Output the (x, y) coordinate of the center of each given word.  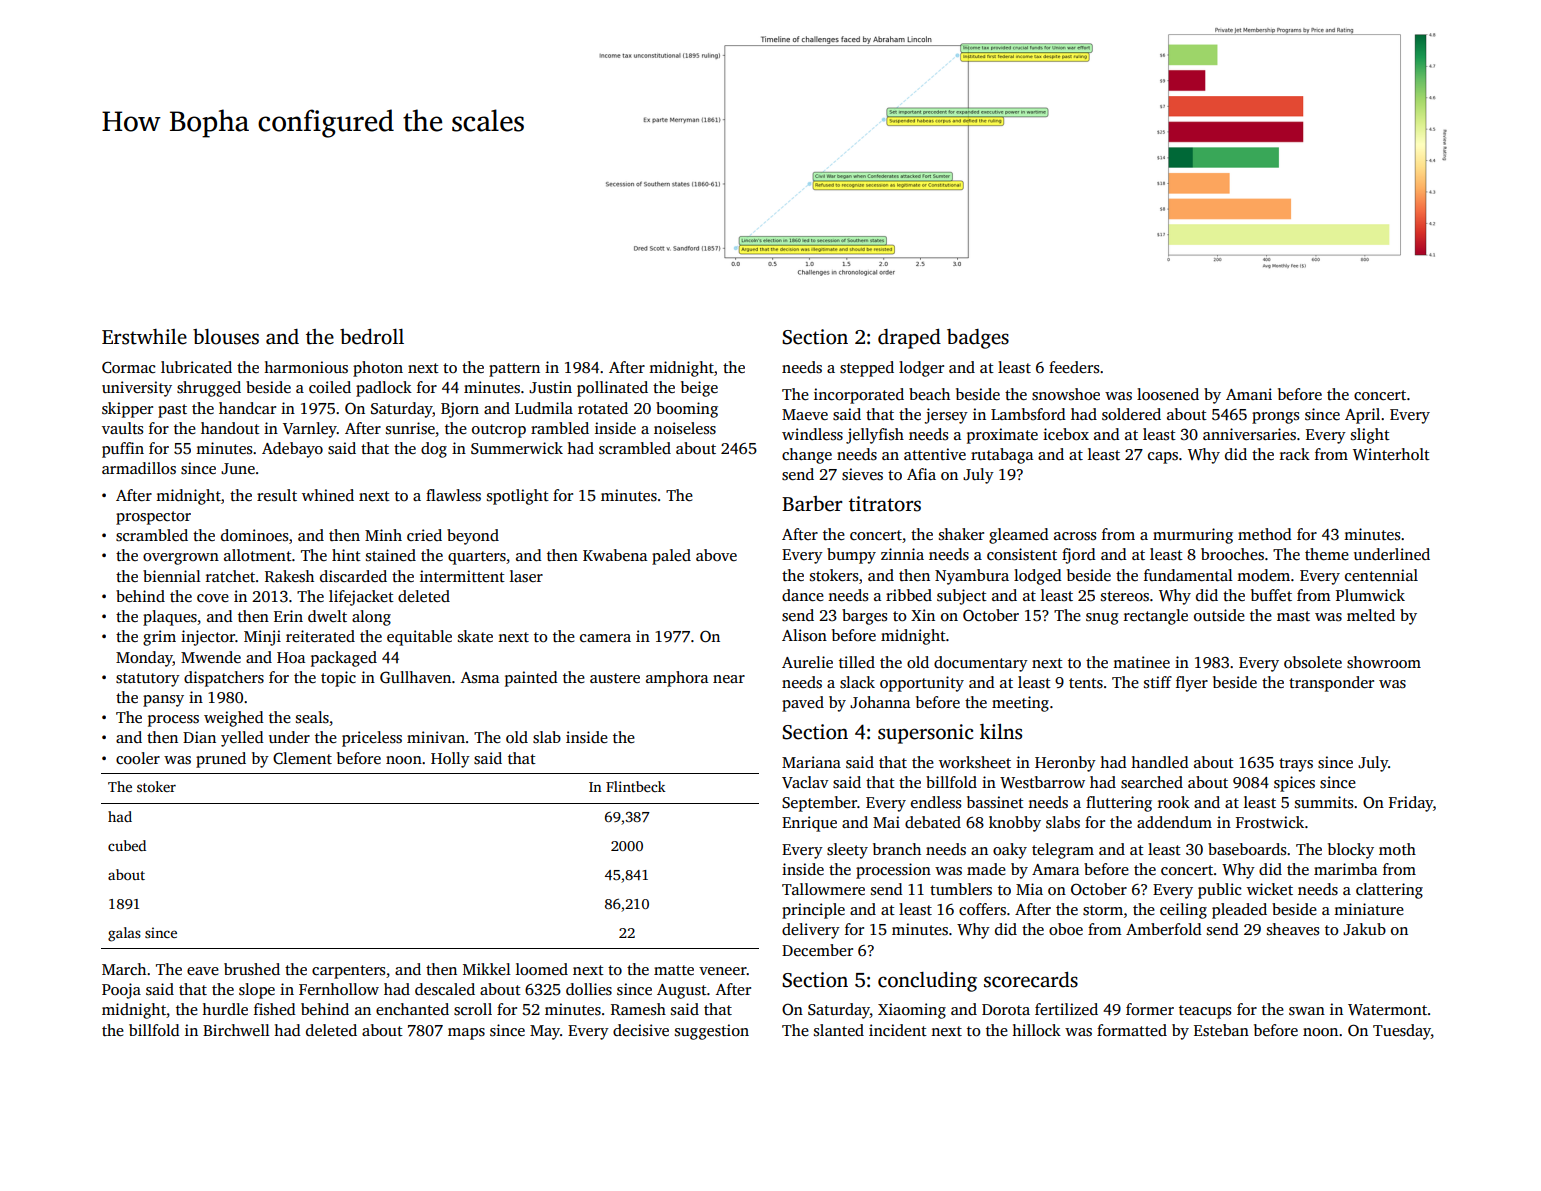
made (986, 869)
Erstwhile (144, 337)
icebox (1066, 434)
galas (124, 934)
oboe (1066, 929)
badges (978, 339)
